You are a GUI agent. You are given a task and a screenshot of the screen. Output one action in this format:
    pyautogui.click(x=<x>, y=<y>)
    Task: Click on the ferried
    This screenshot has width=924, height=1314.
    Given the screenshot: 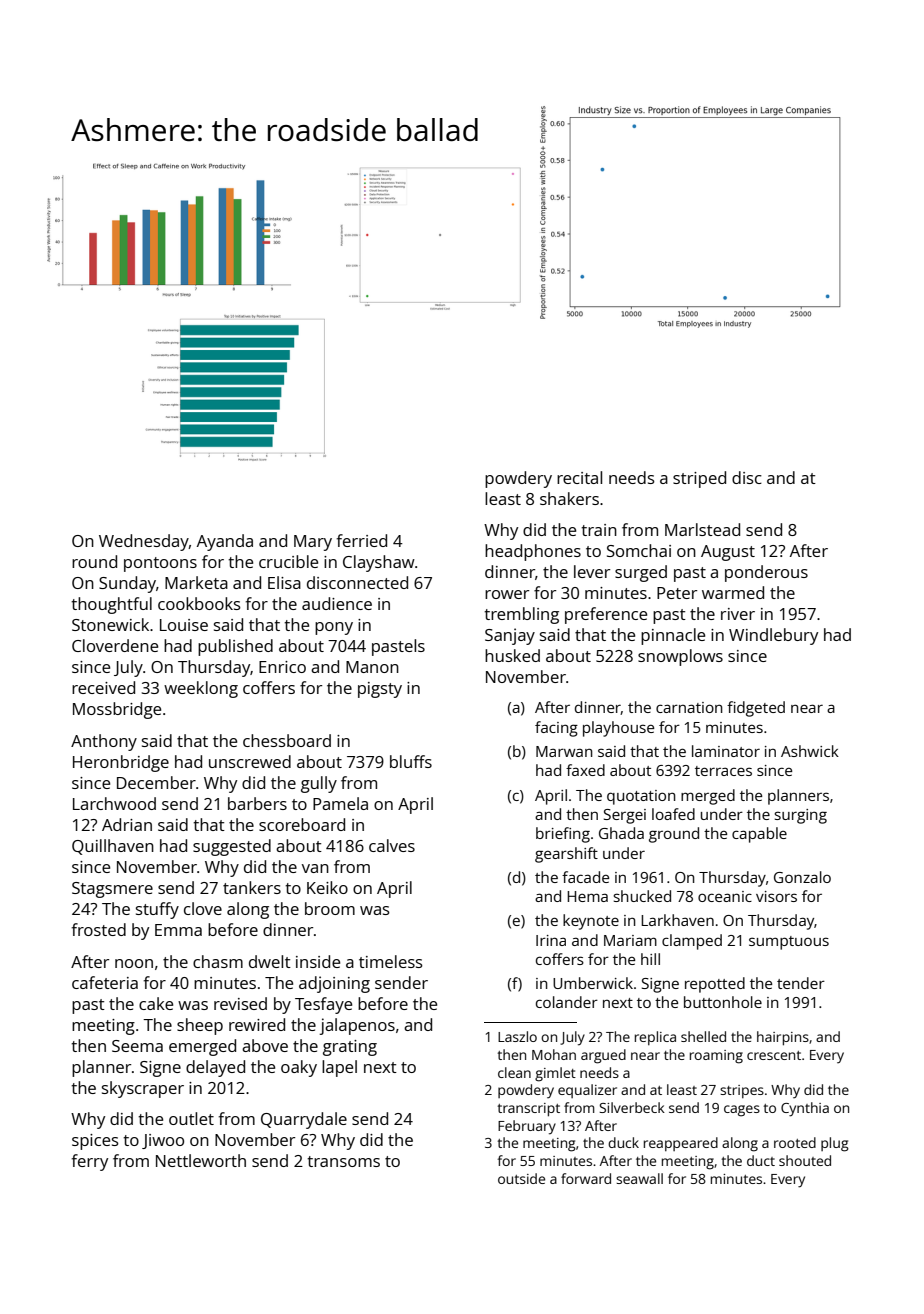 What is the action you would take?
    pyautogui.click(x=362, y=540)
